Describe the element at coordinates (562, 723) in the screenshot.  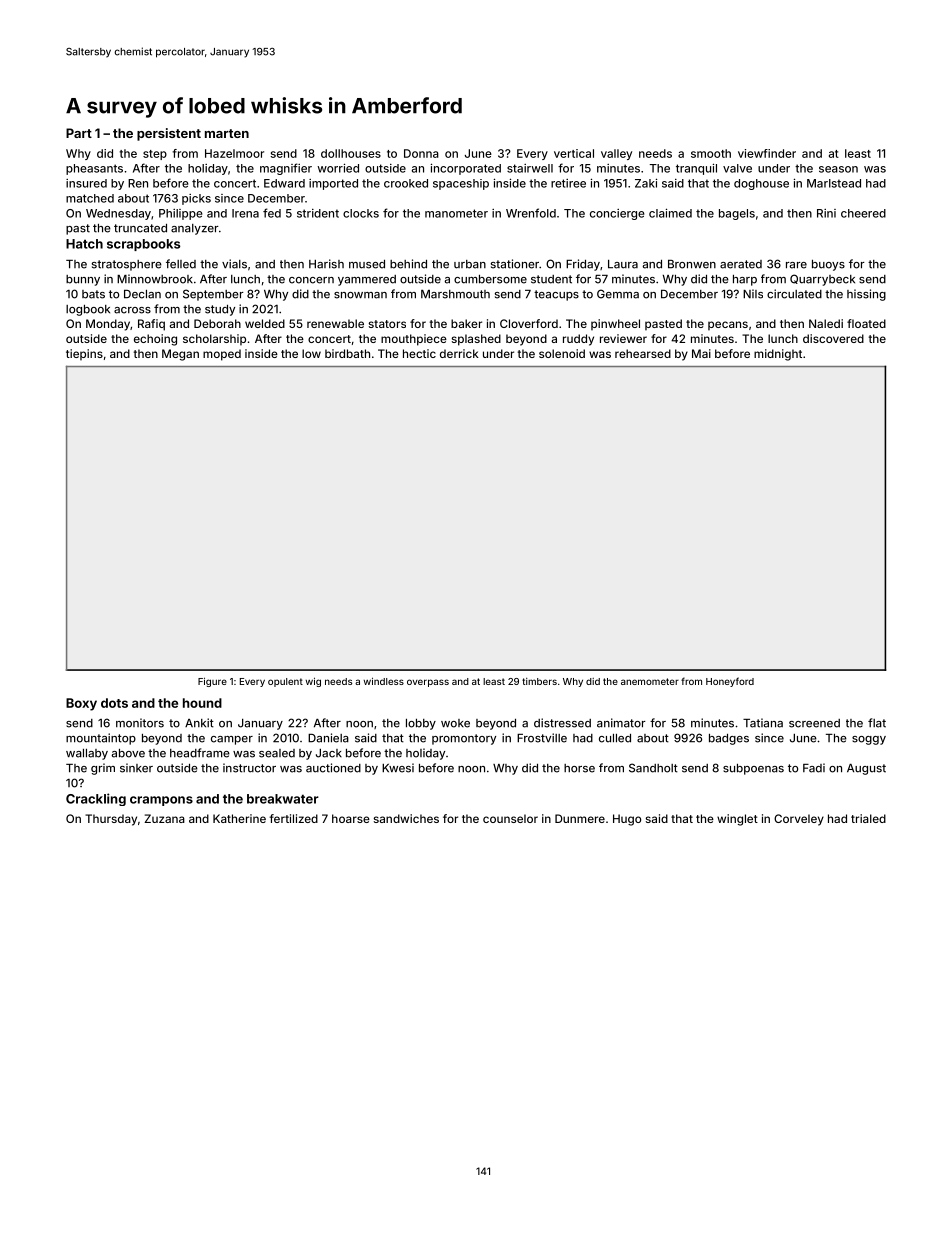
I see `distressed` at that location.
